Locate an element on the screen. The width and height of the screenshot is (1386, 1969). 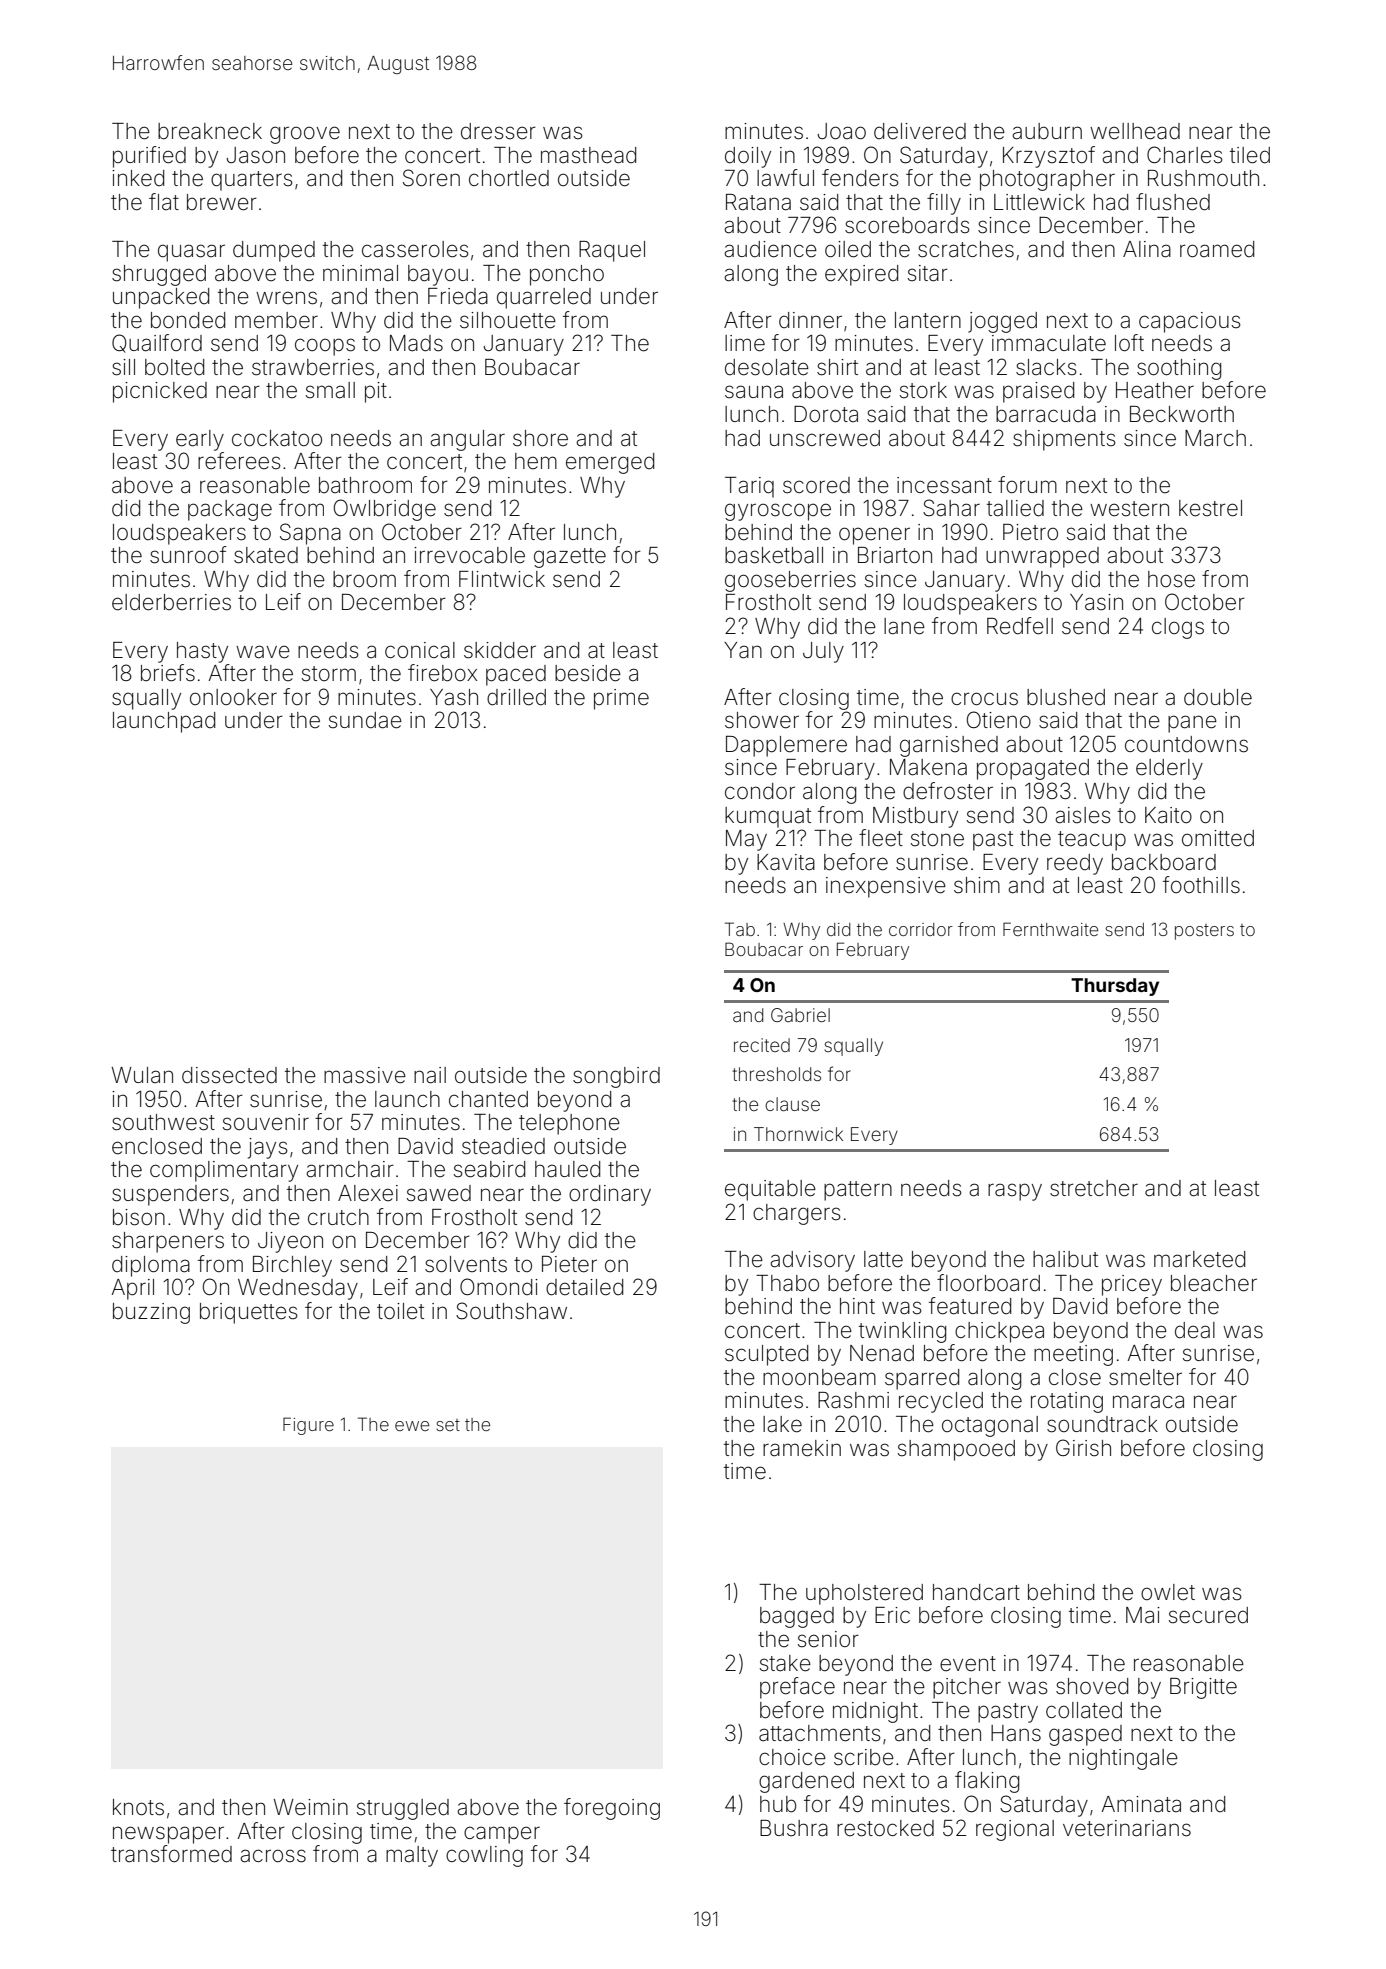
quarters is located at coordinates (252, 181).
